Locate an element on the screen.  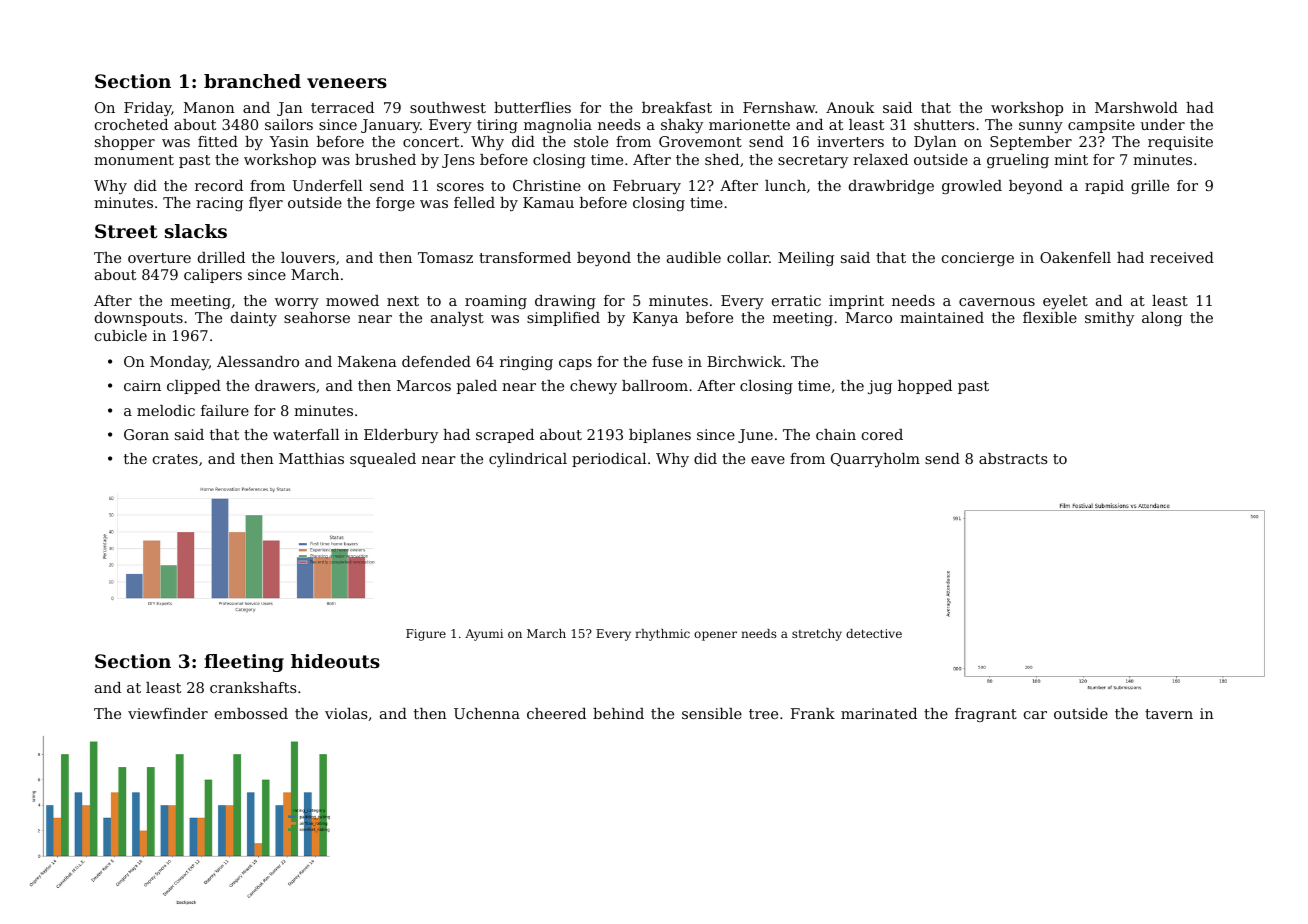
smithy is located at coordinates (1109, 319).
